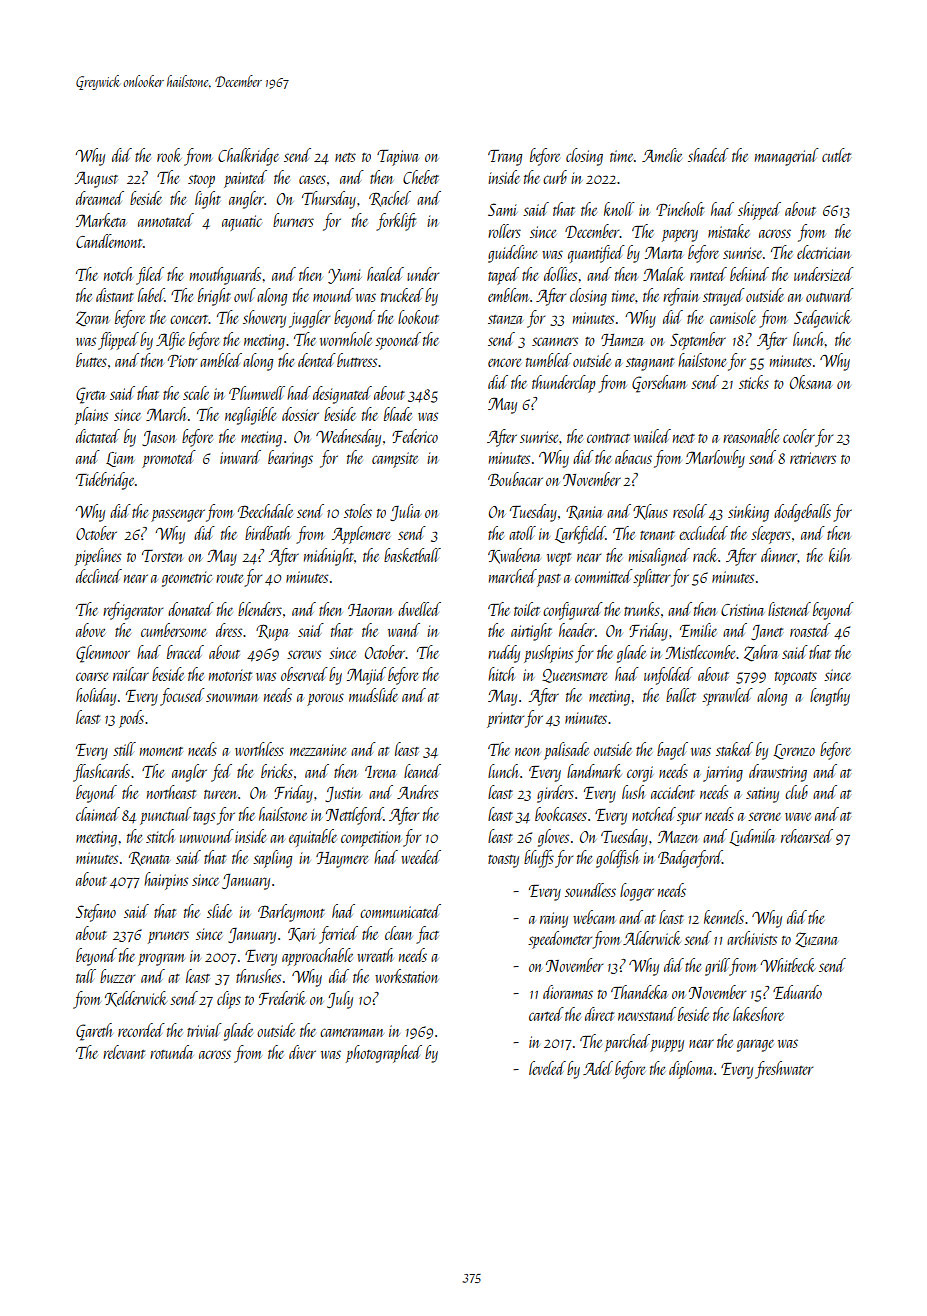  I want to click on behind, so click(749, 274).
